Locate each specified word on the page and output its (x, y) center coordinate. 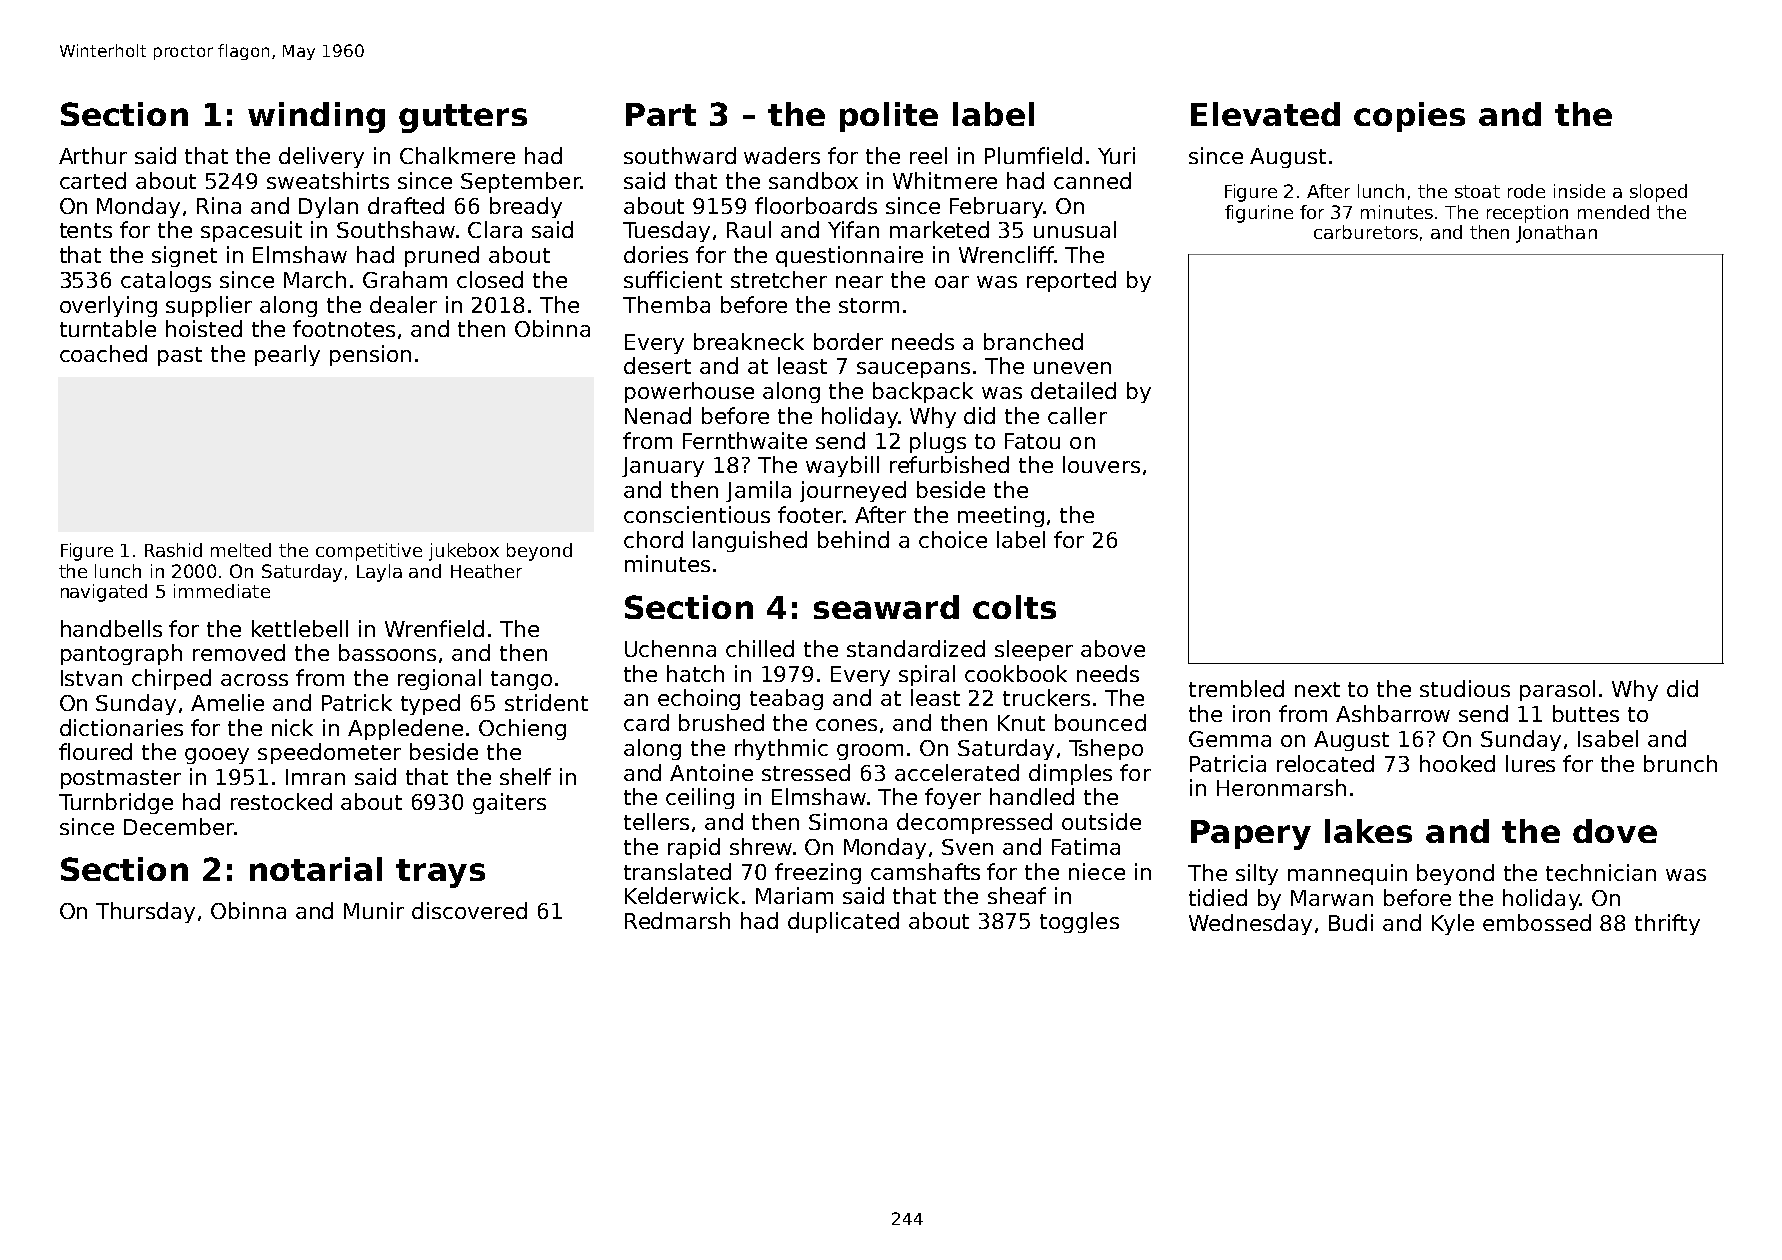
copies (1409, 117)
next (1317, 689)
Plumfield (1033, 155)
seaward (886, 607)
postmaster (121, 779)
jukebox (464, 552)
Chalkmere (457, 155)
